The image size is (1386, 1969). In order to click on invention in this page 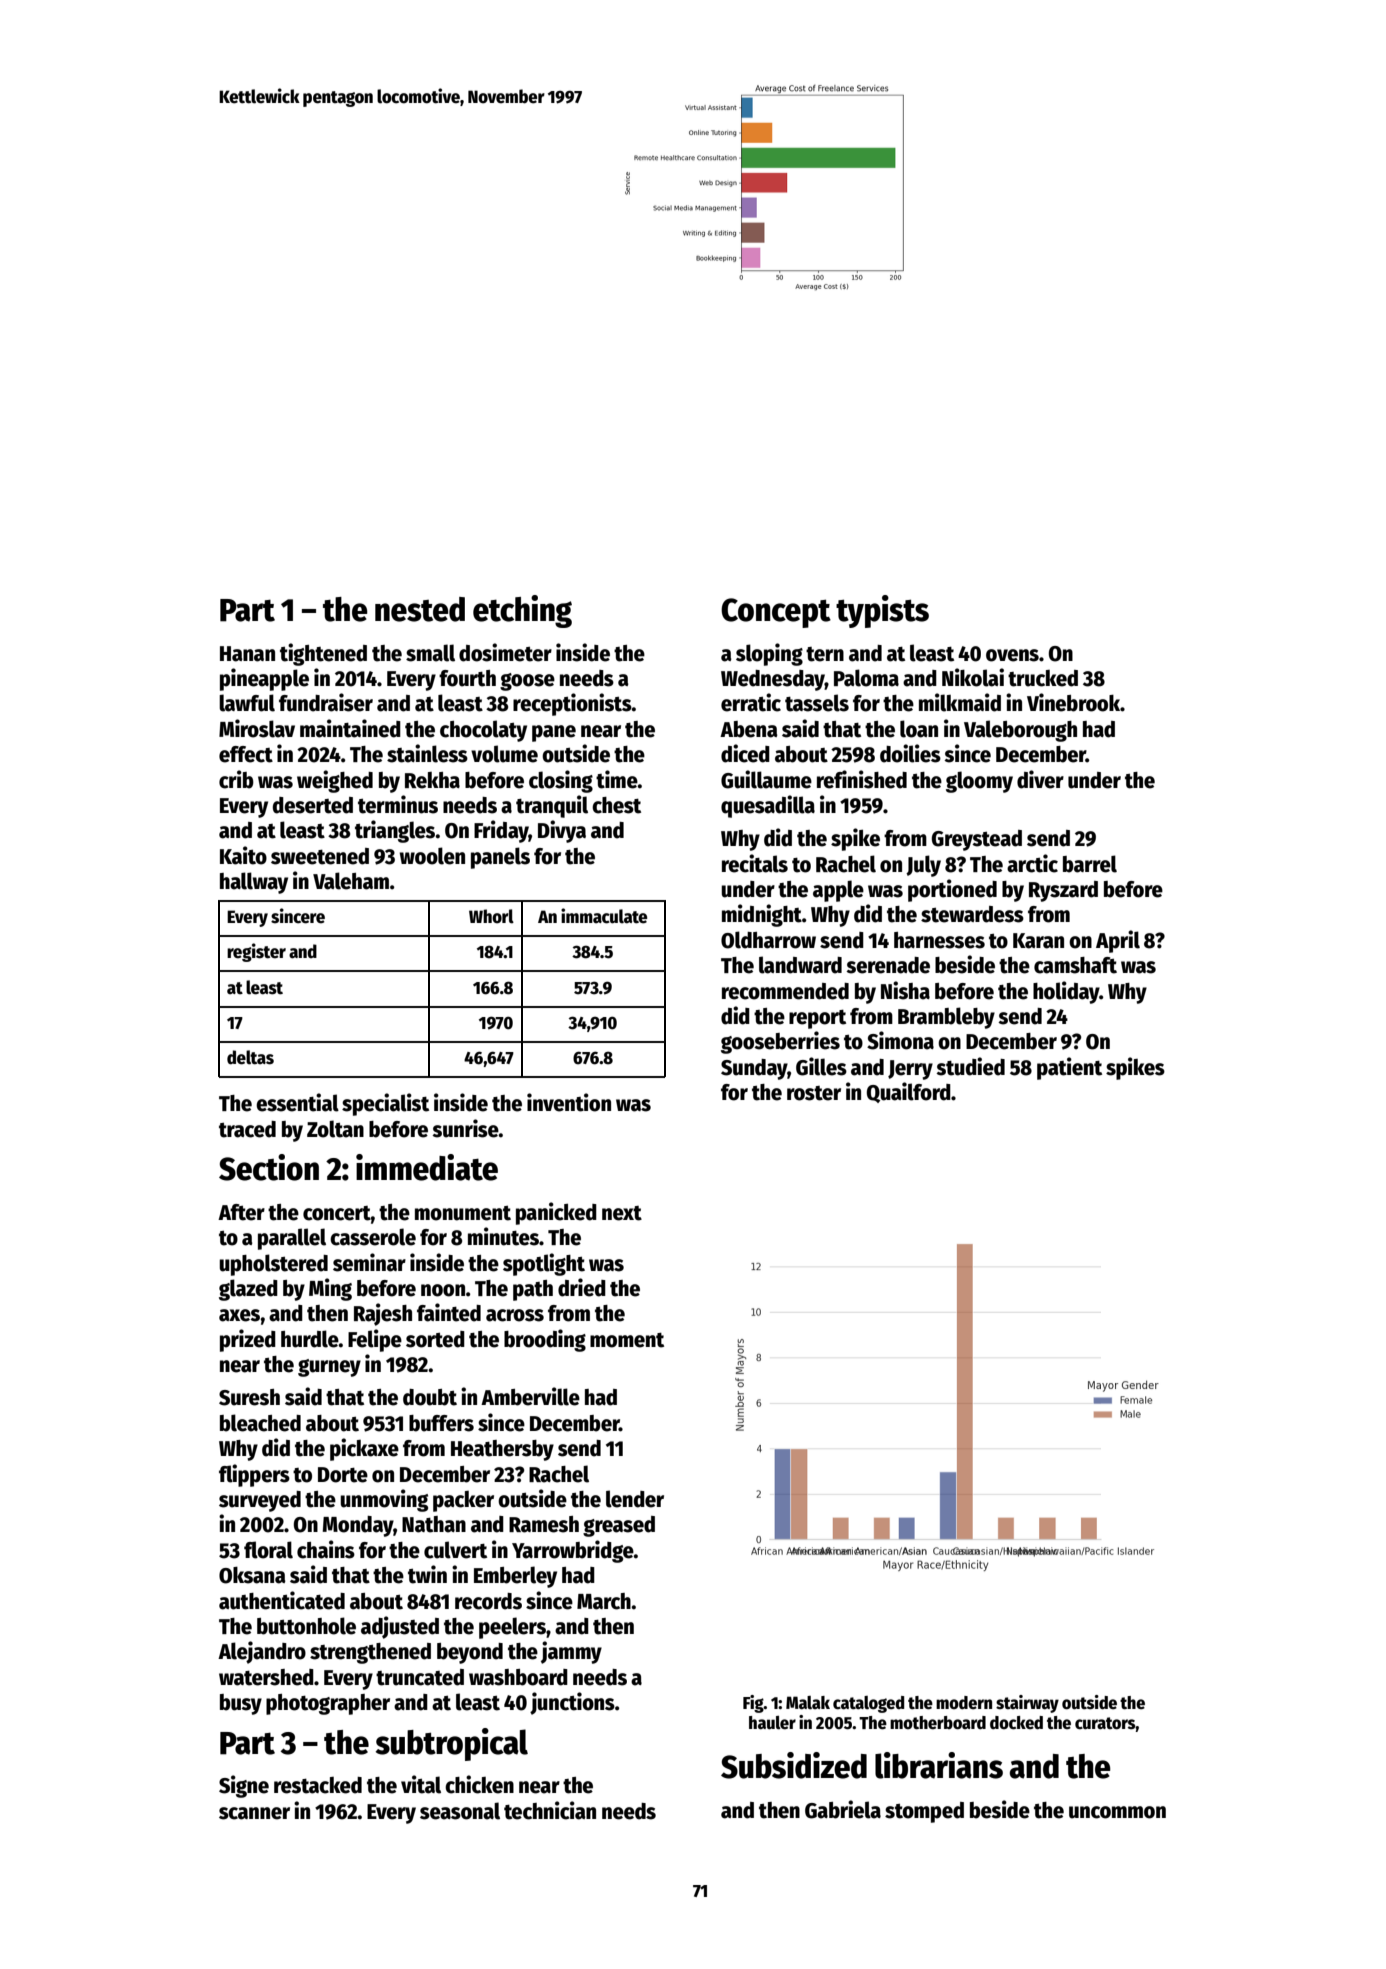, I will do `click(569, 1102)`.
